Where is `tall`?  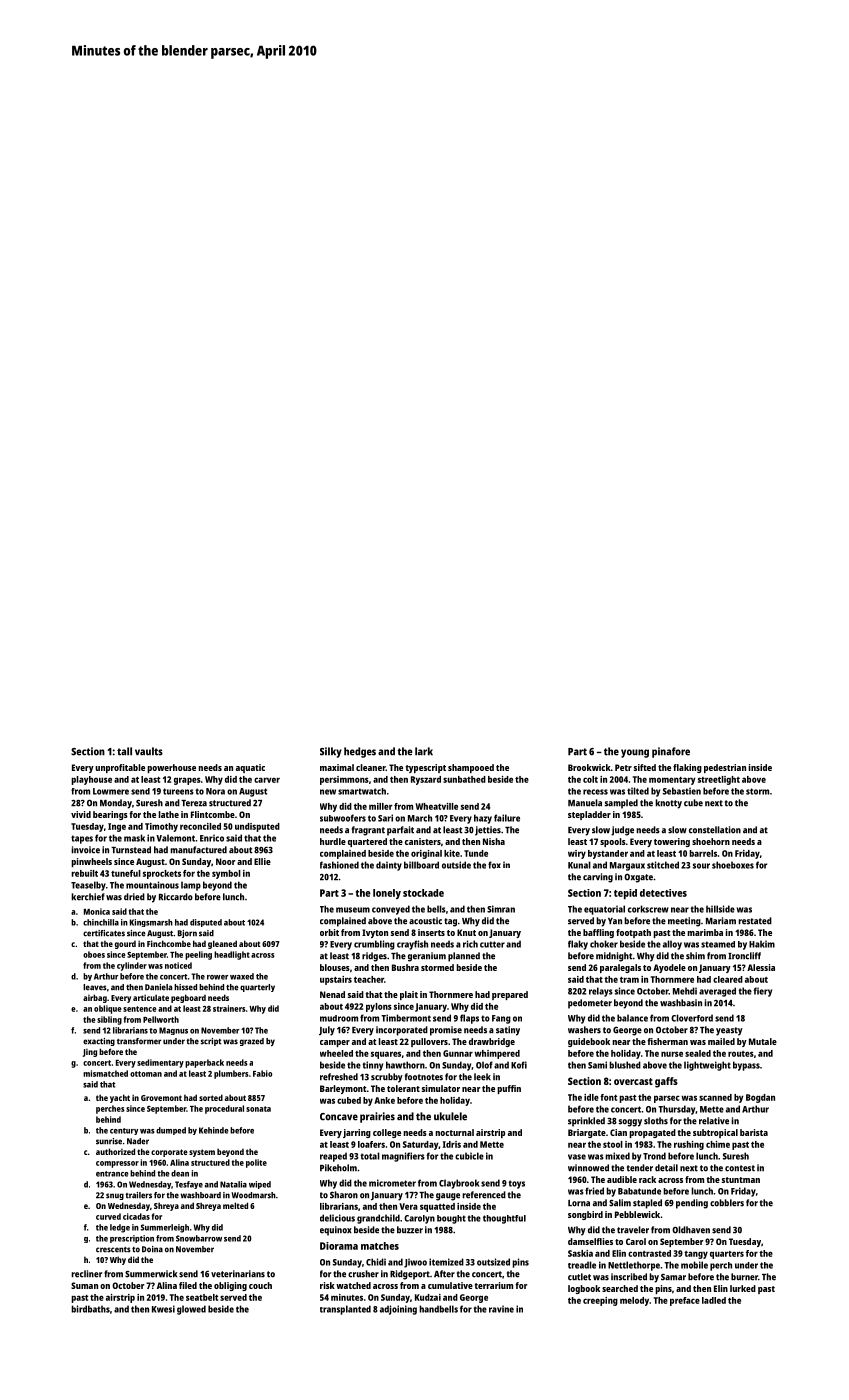
tall is located at coordinates (124, 751).
